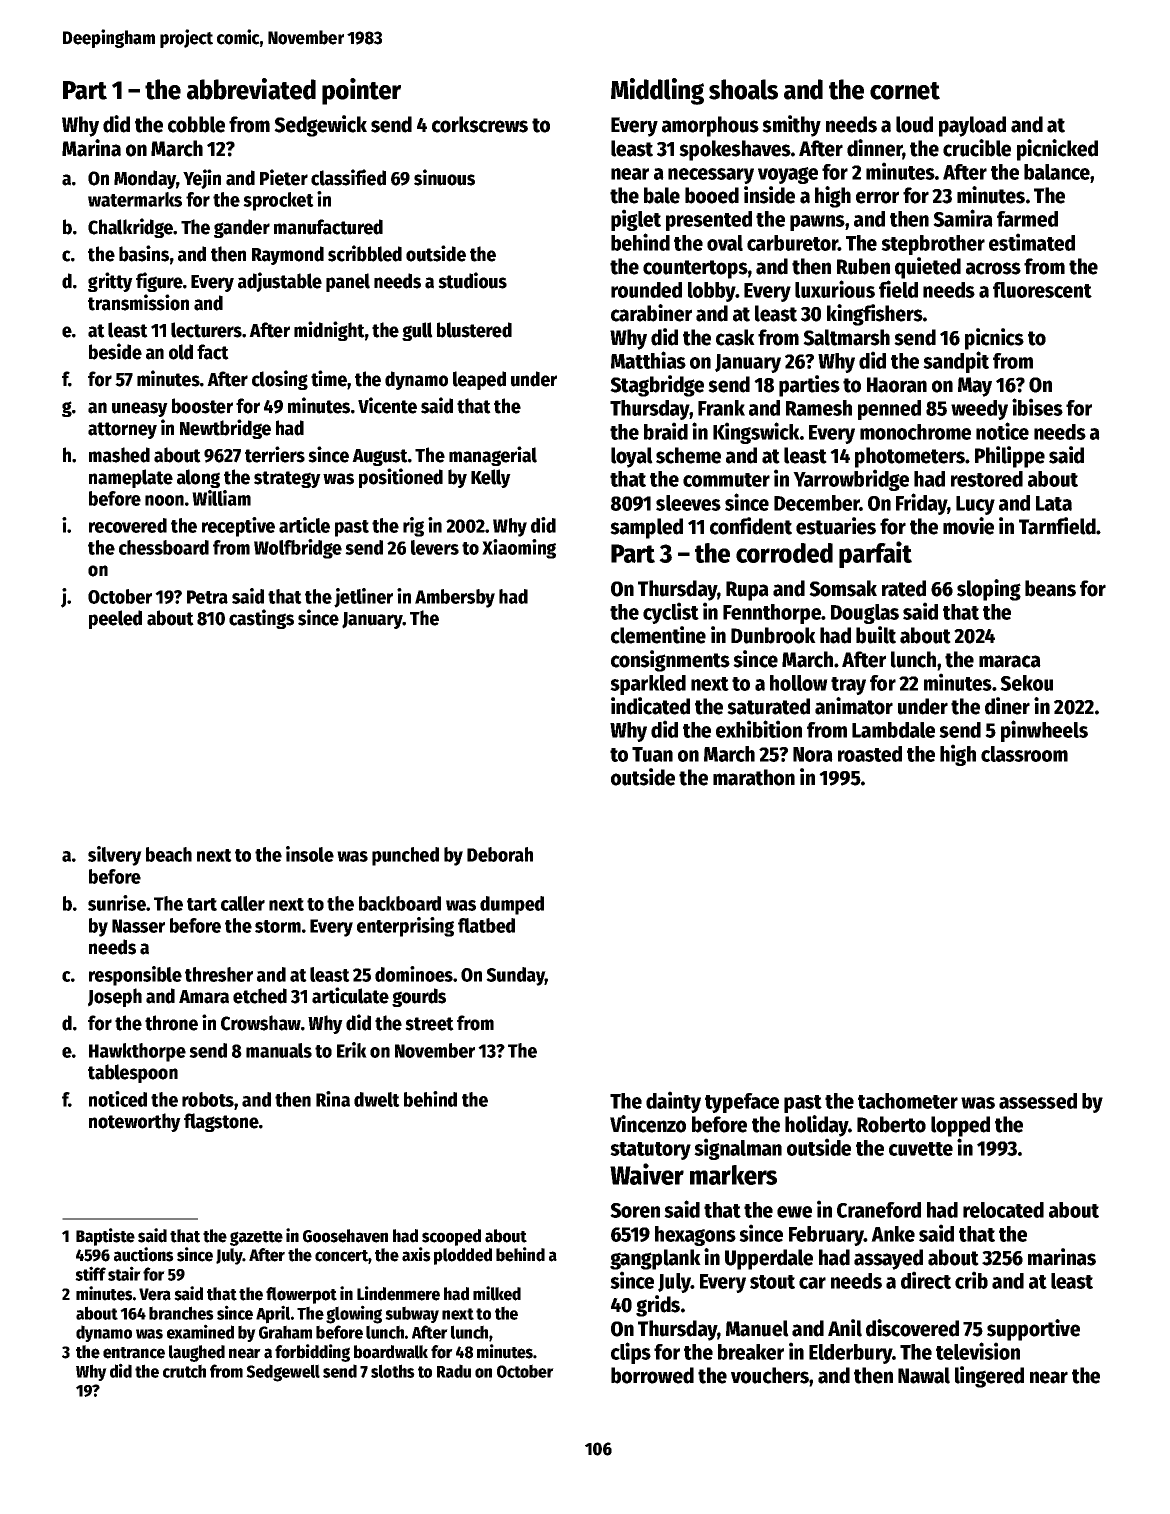 The height and width of the document is (1514, 1170). What do you see at coordinates (652, 1375) in the document?
I see `borrowed` at bounding box center [652, 1375].
